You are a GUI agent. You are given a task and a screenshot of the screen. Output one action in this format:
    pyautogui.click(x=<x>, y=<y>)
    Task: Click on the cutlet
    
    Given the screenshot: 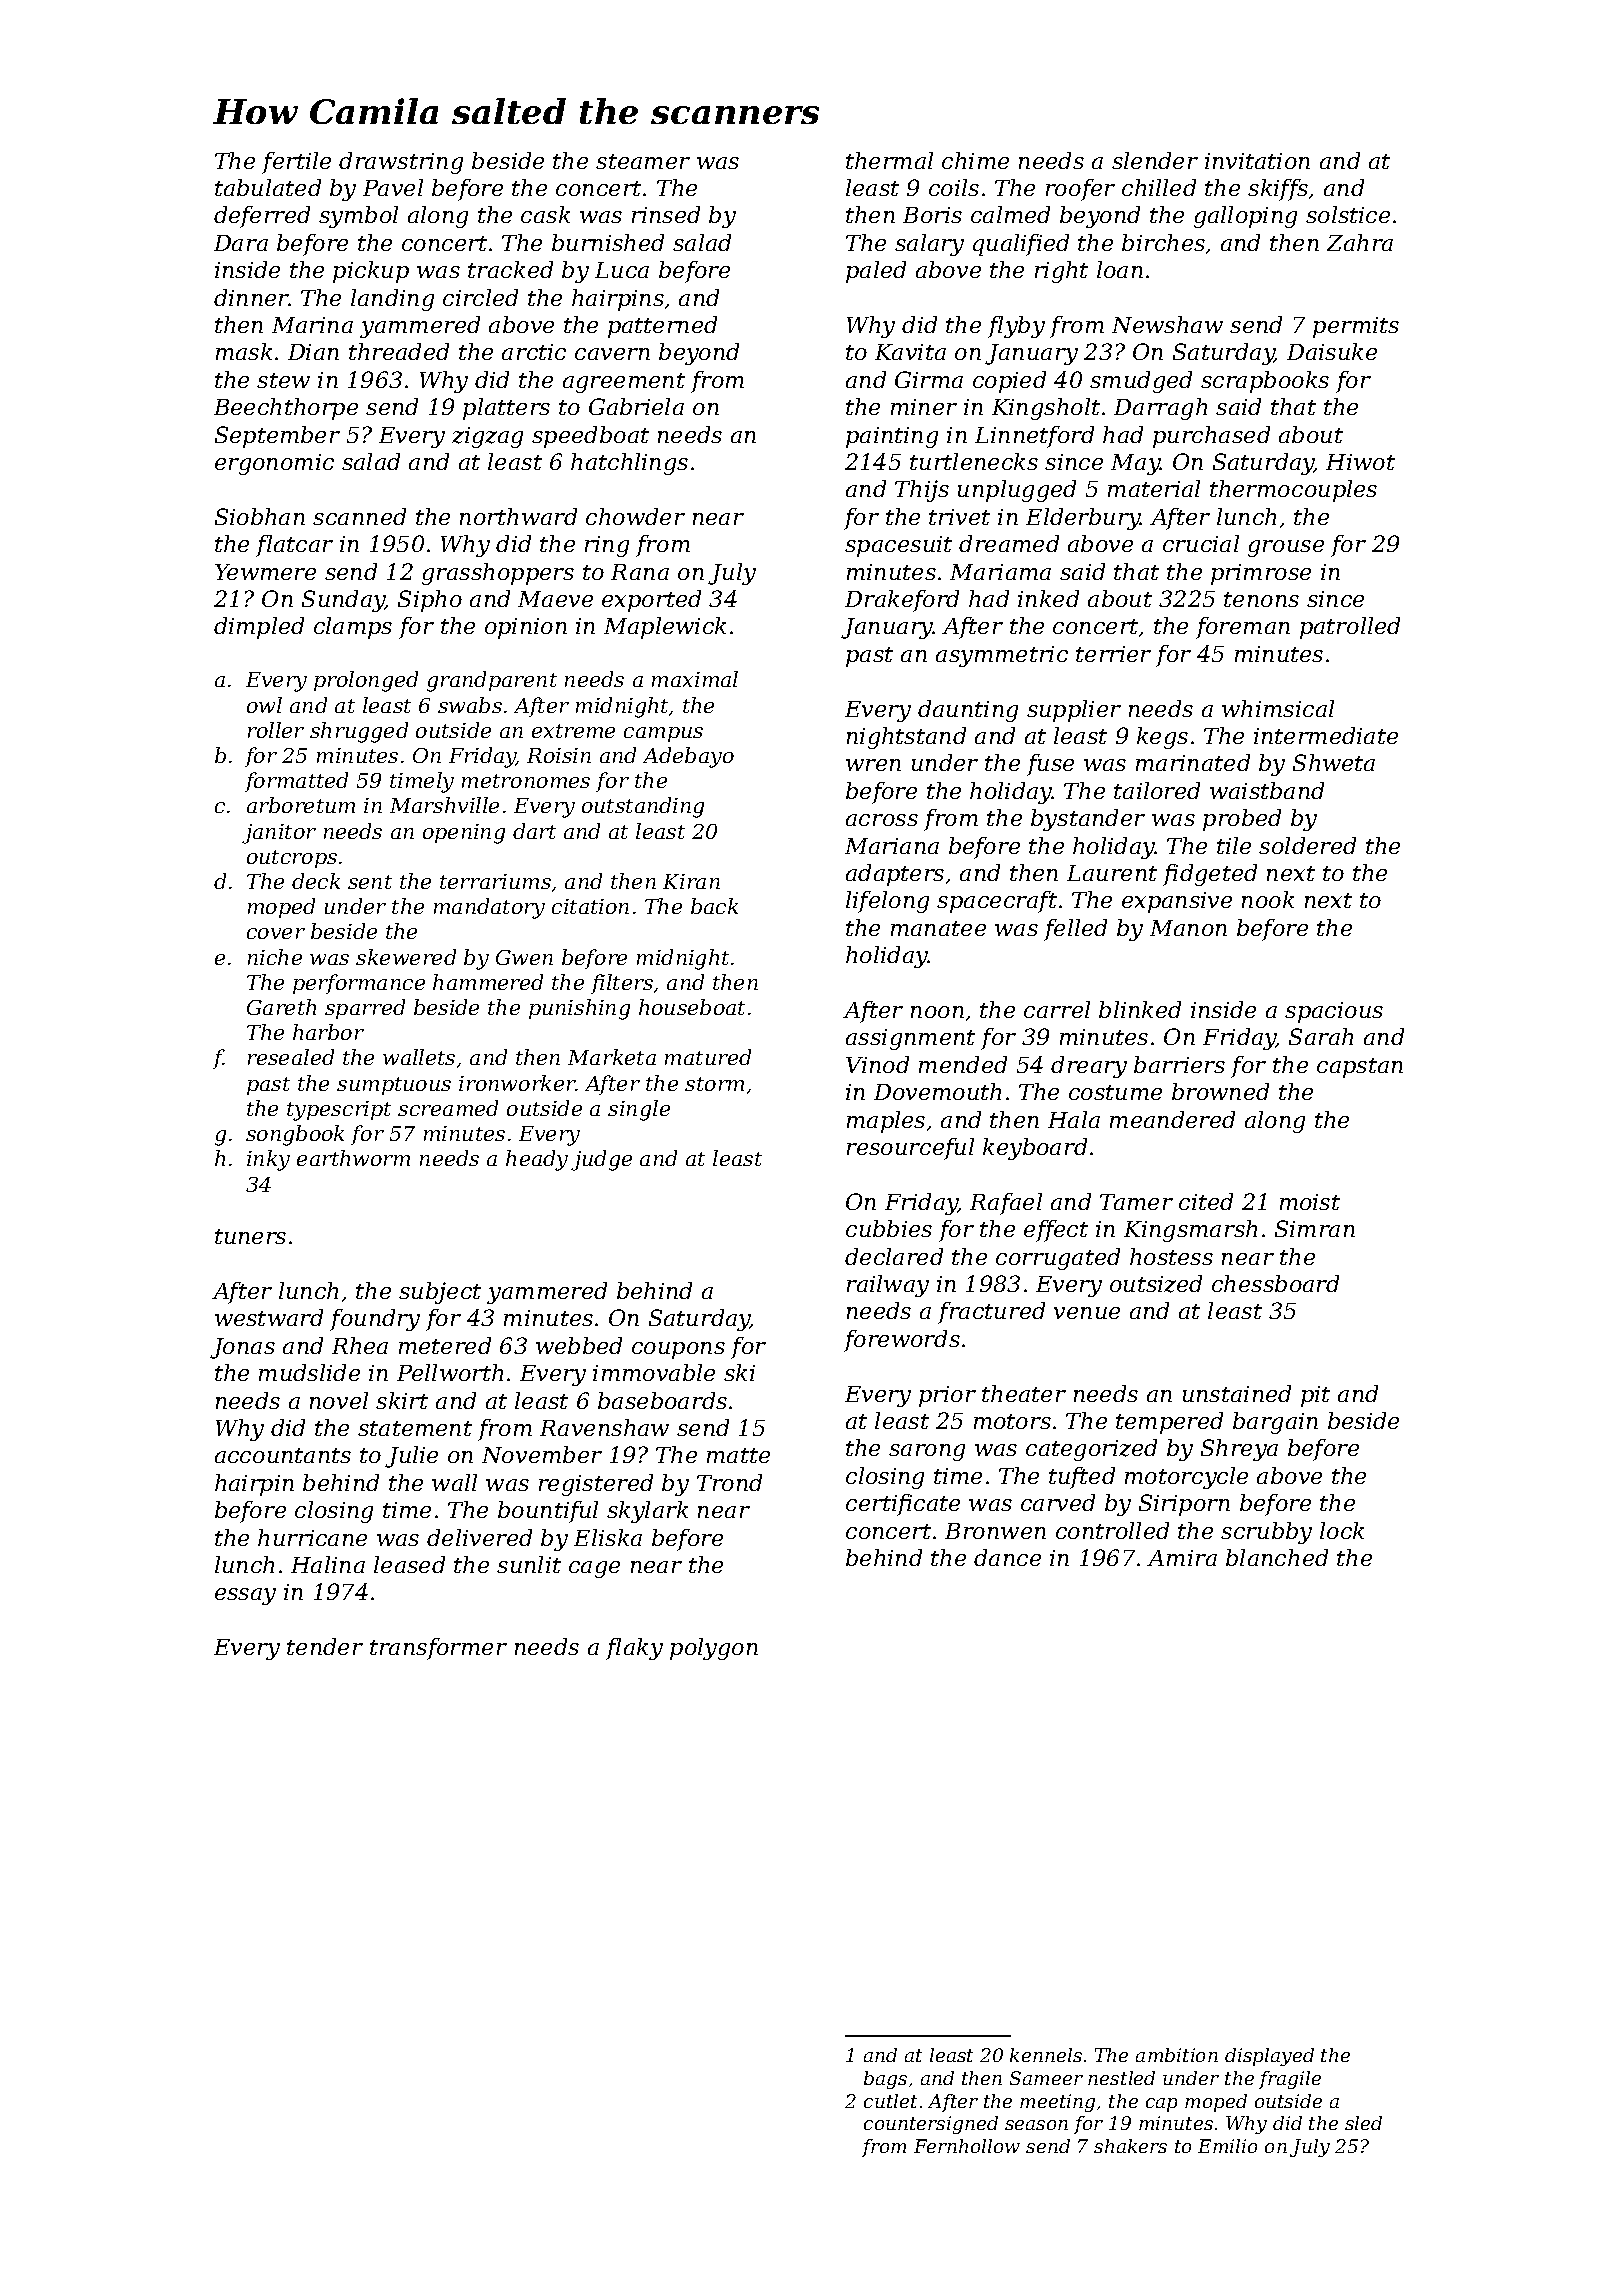 What is the action you would take?
    pyautogui.click(x=890, y=2101)
